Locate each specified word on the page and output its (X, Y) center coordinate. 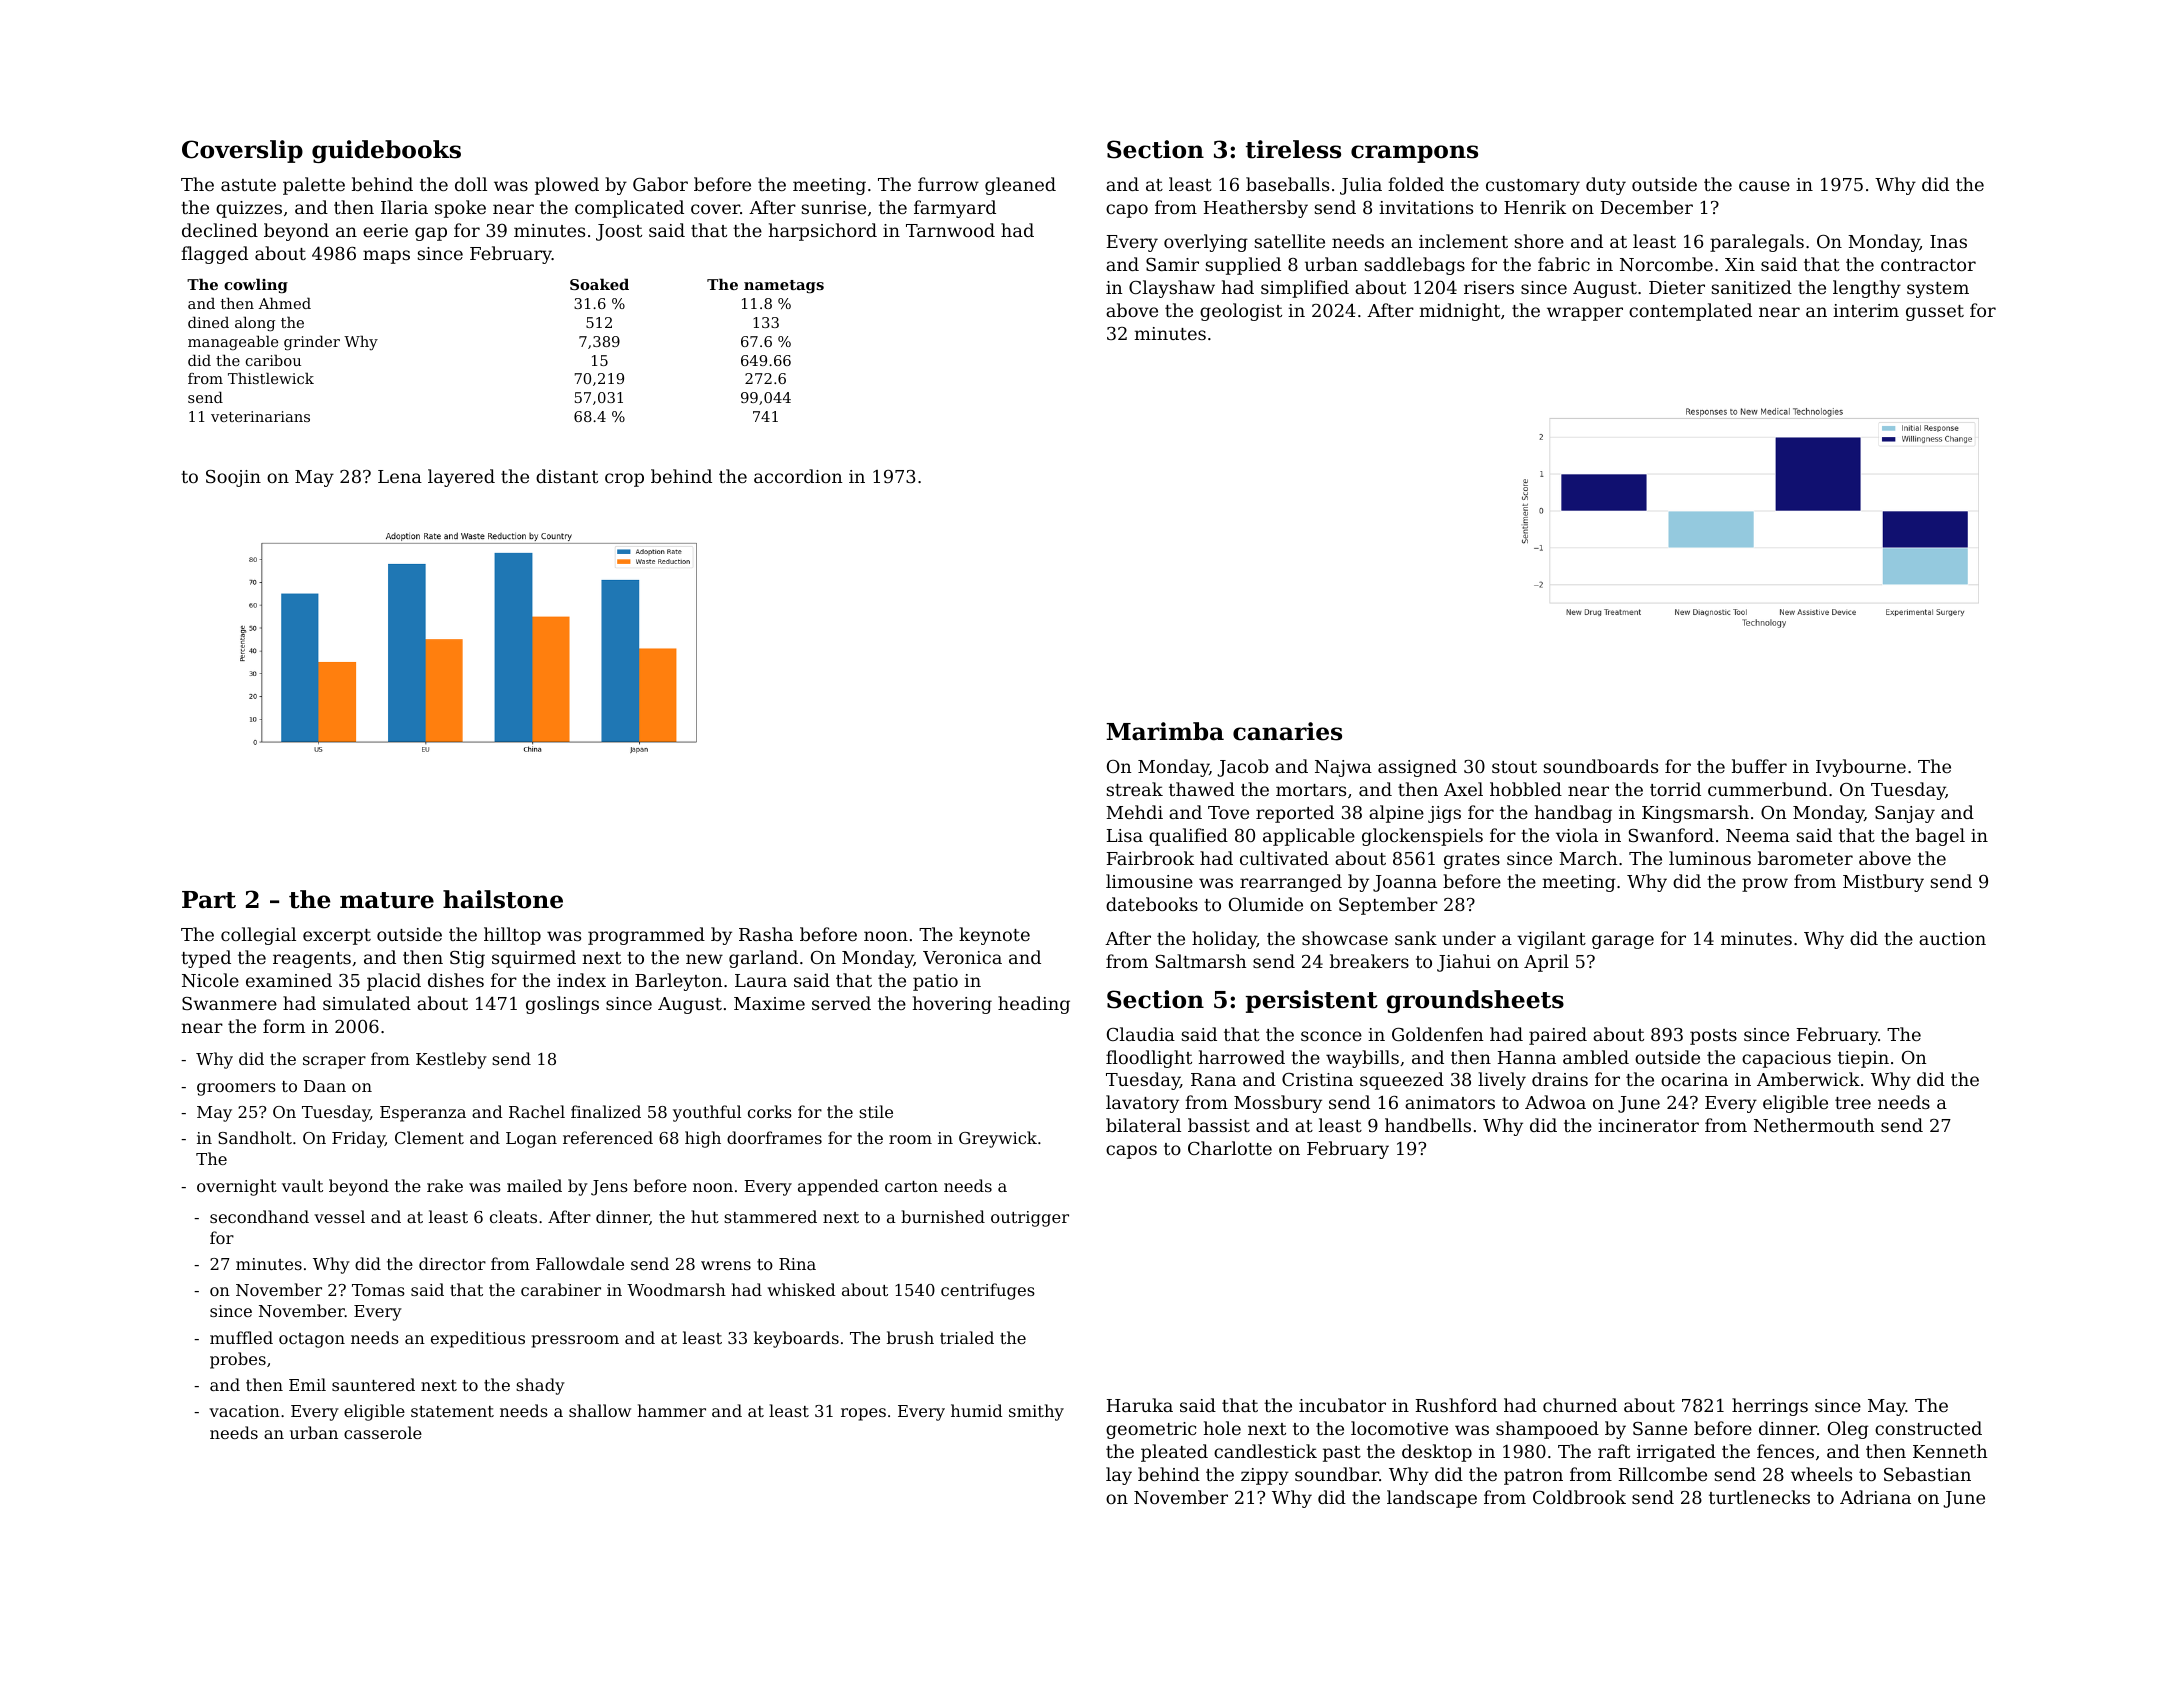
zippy (1265, 1476)
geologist (1241, 312)
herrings (1770, 1407)
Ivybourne (1861, 768)
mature (387, 900)
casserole (383, 1432)
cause (1764, 186)
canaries (1287, 731)
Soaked (599, 284)
